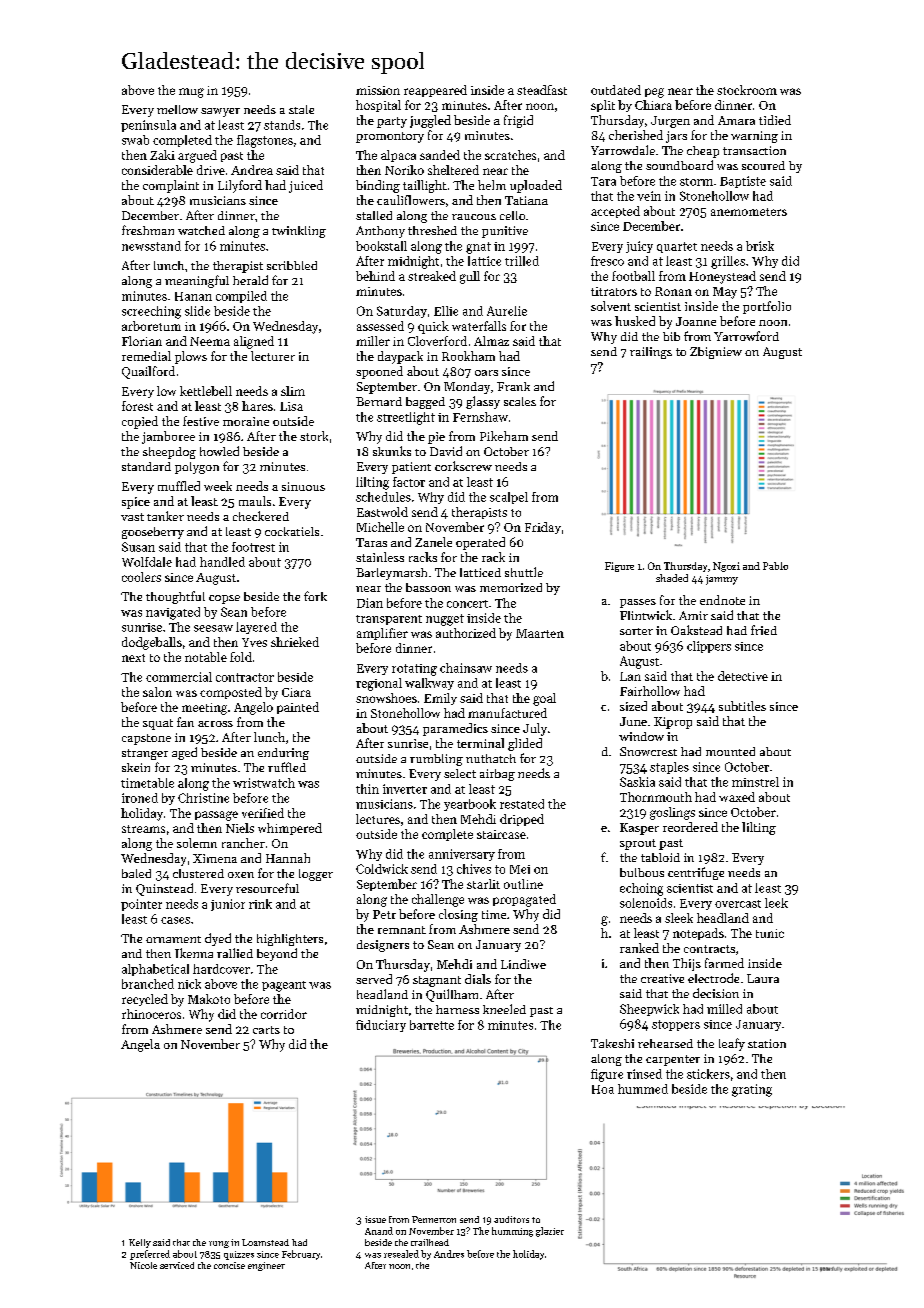 This screenshot has height=1308, width=924. Describe the element at coordinates (177, 1265) in the screenshot. I see `serviced` at that location.
